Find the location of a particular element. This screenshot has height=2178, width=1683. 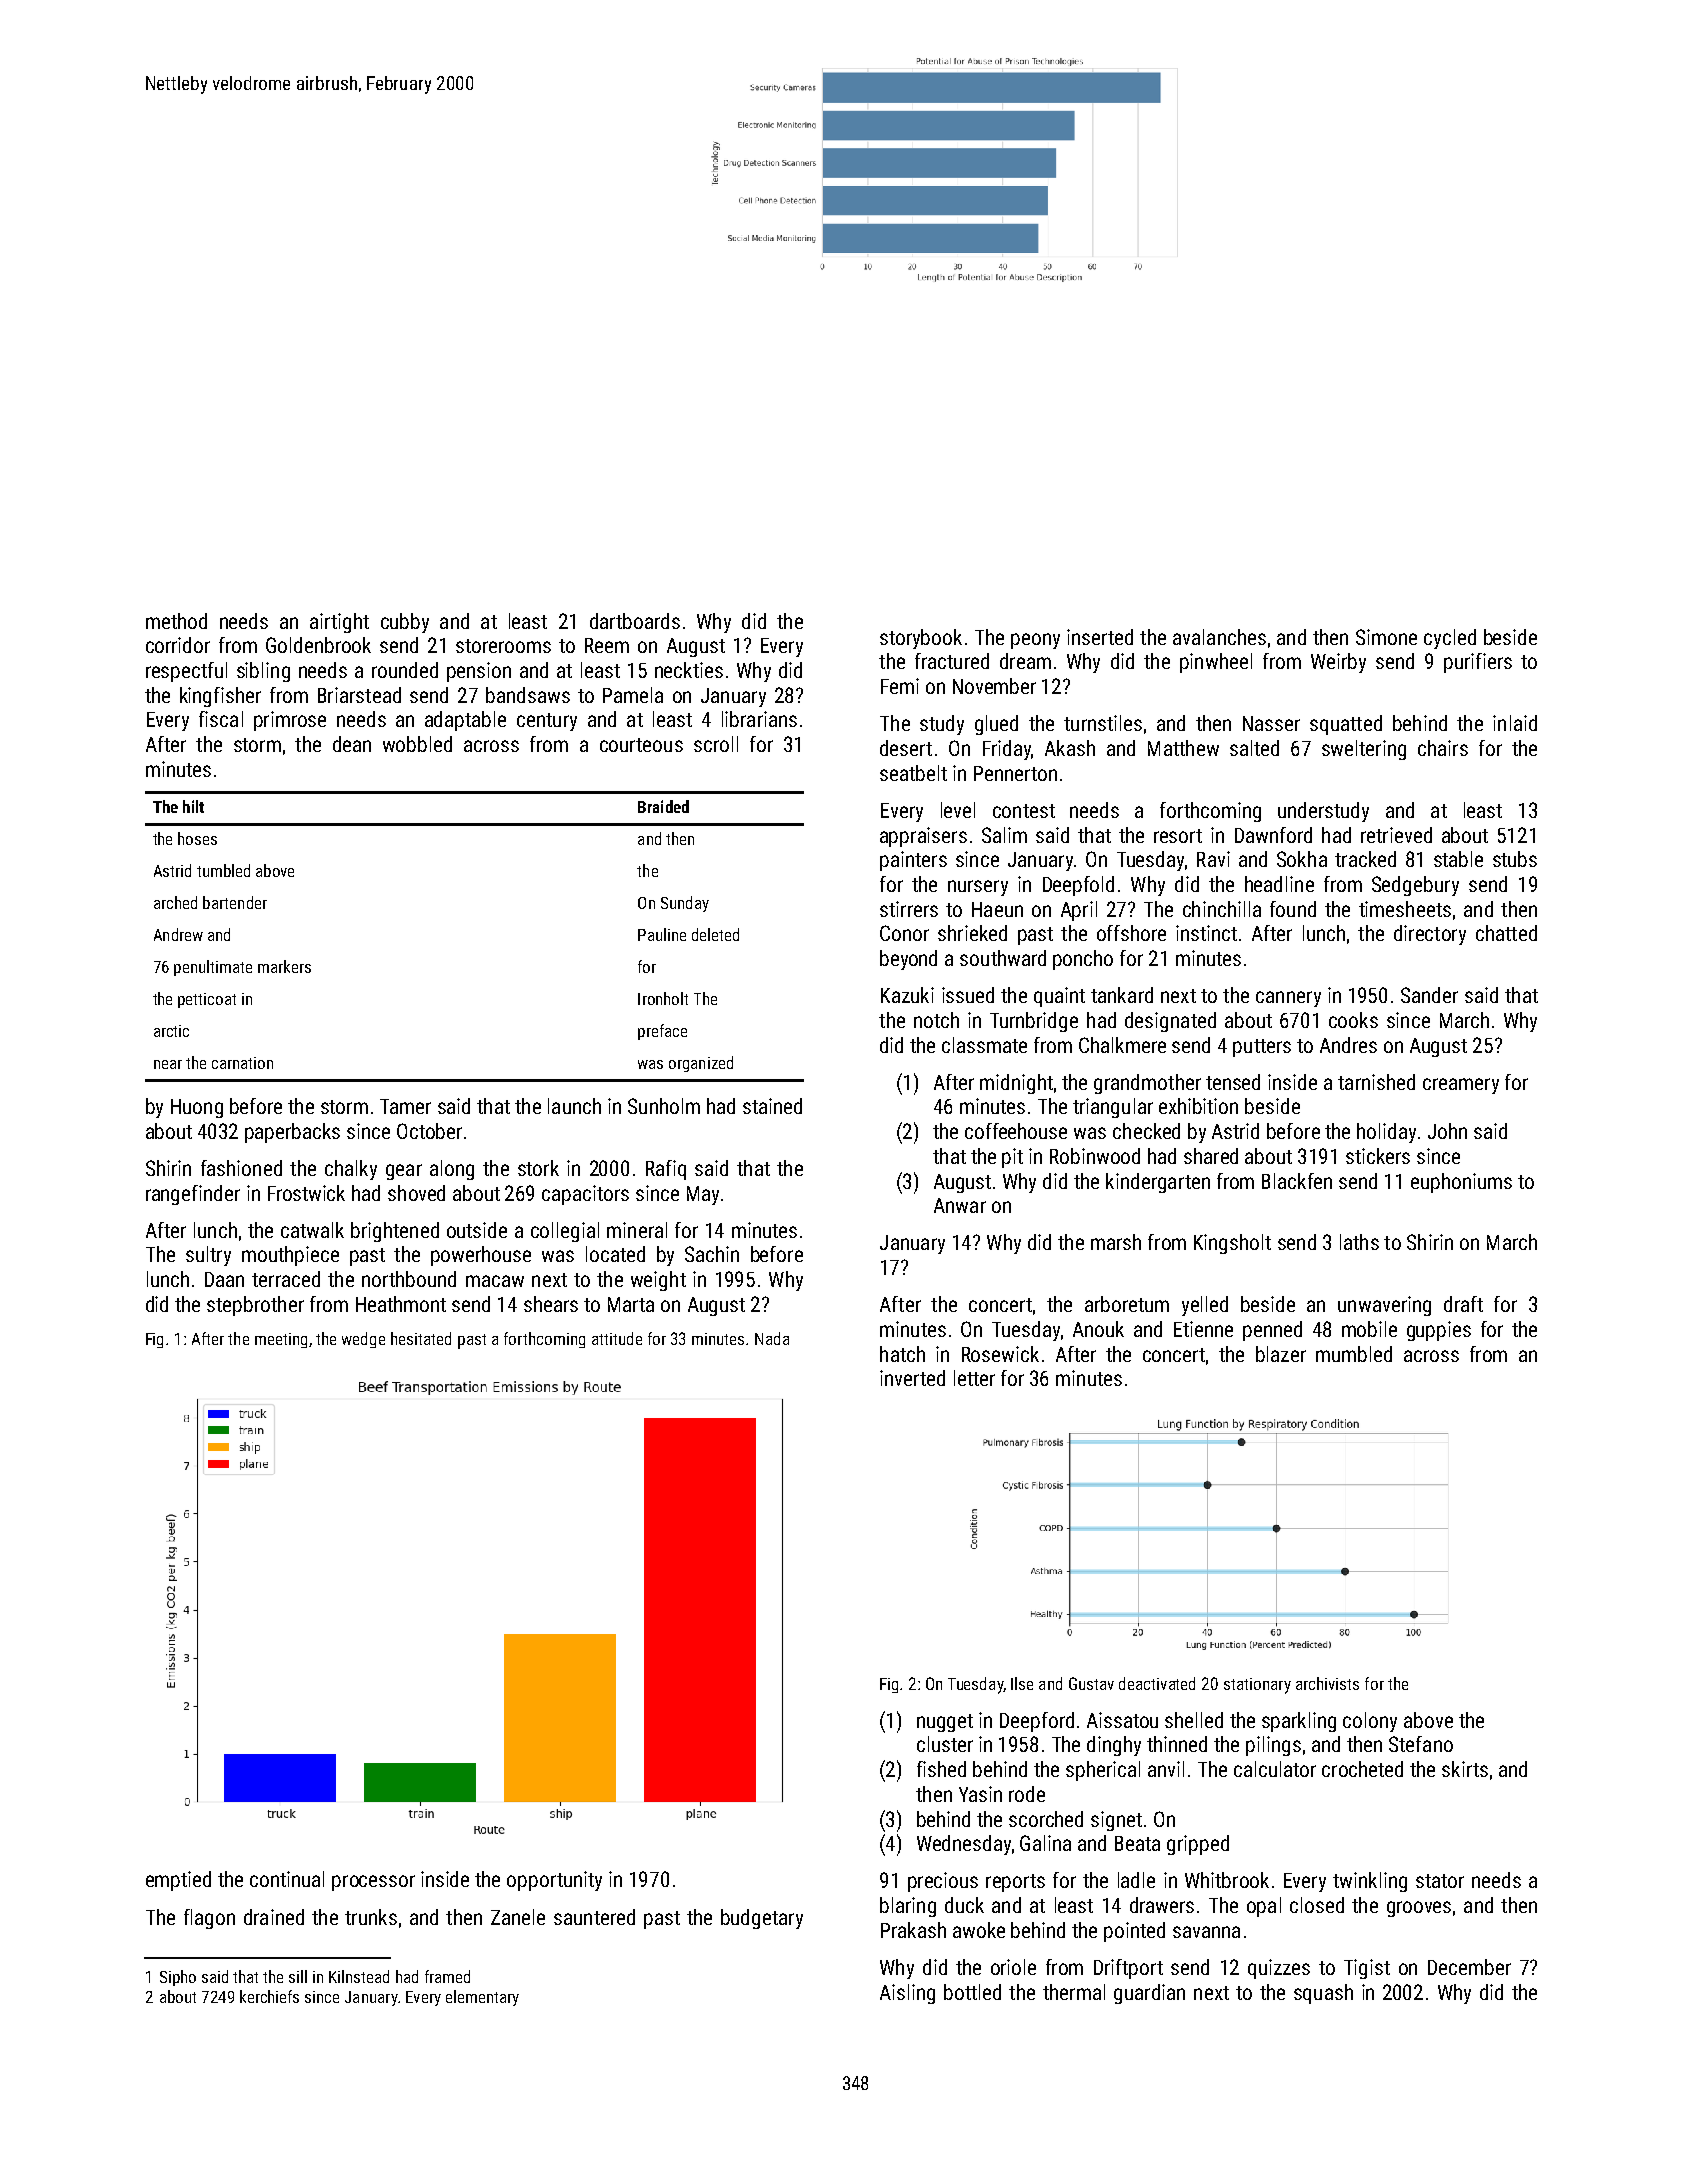

level is located at coordinates (958, 810).
